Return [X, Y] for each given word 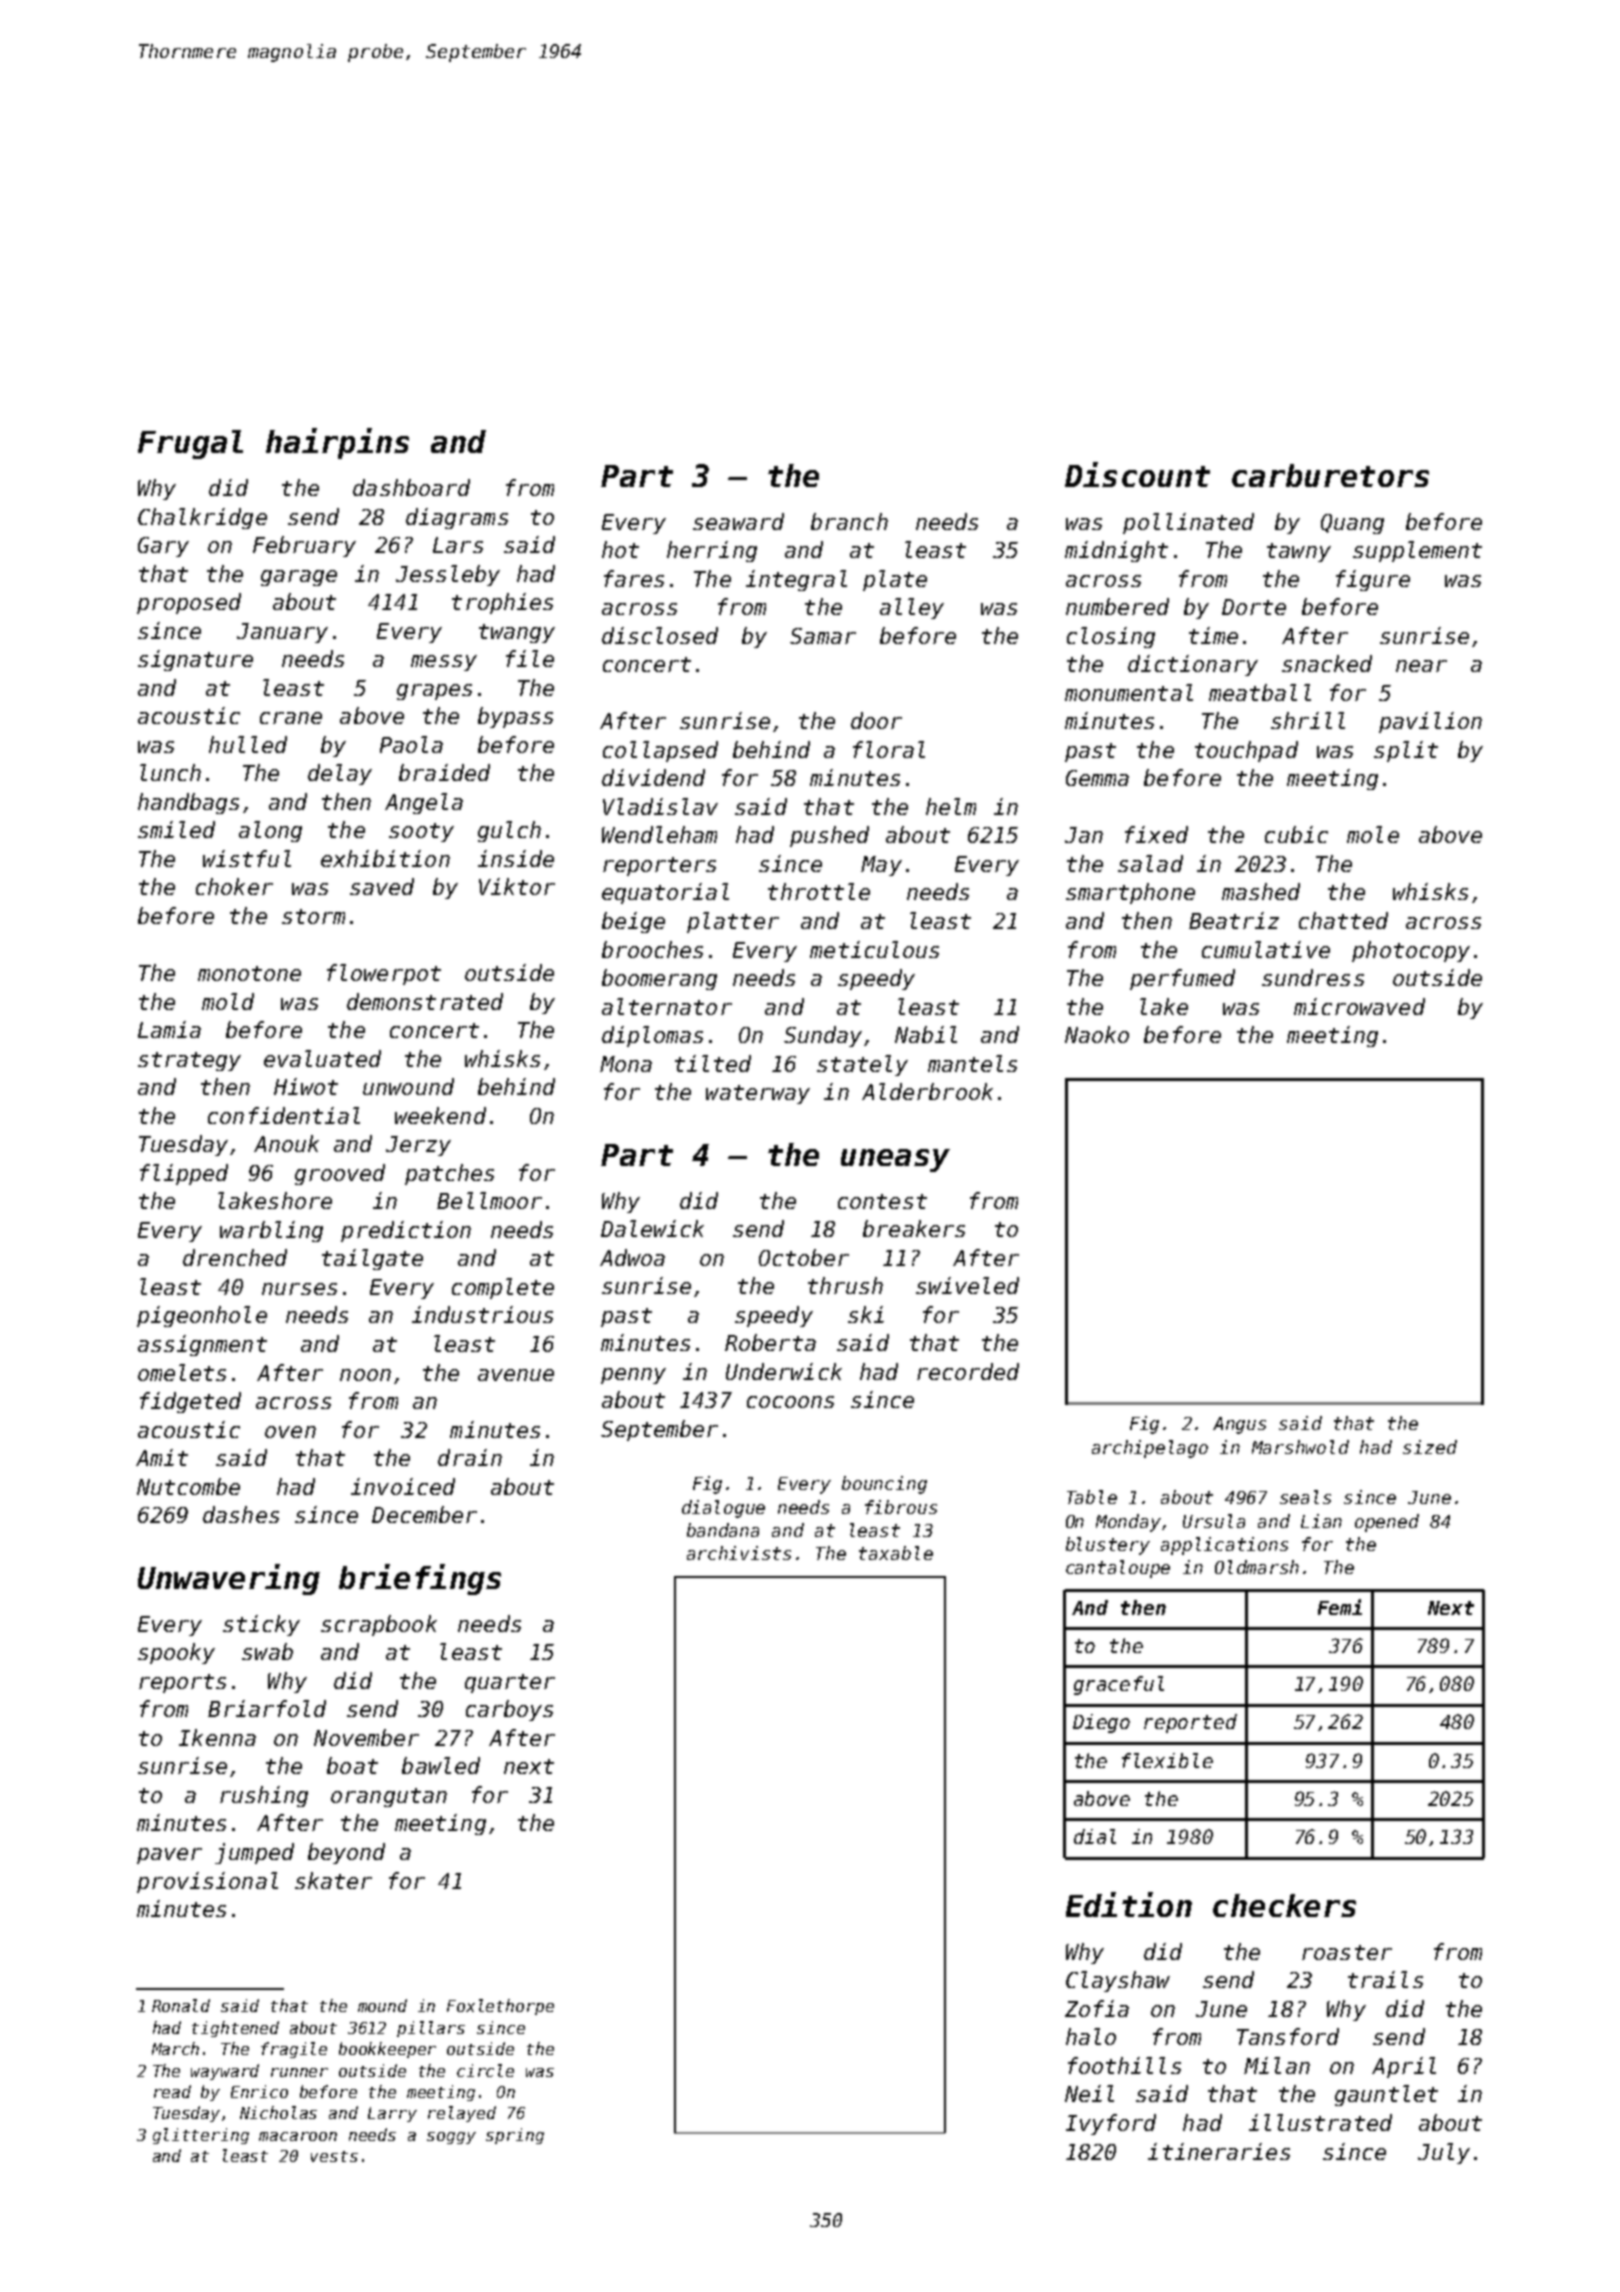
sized [1430, 1447]
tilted [713, 1063]
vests [334, 2156]
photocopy [1411, 951]
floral [889, 749]
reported [1190, 1723]
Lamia [169, 1029]
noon [365, 1375]
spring [515, 2136]
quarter [510, 1683]
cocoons [790, 1402]
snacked [1327, 663]
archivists [739, 1553]
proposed [189, 603]
